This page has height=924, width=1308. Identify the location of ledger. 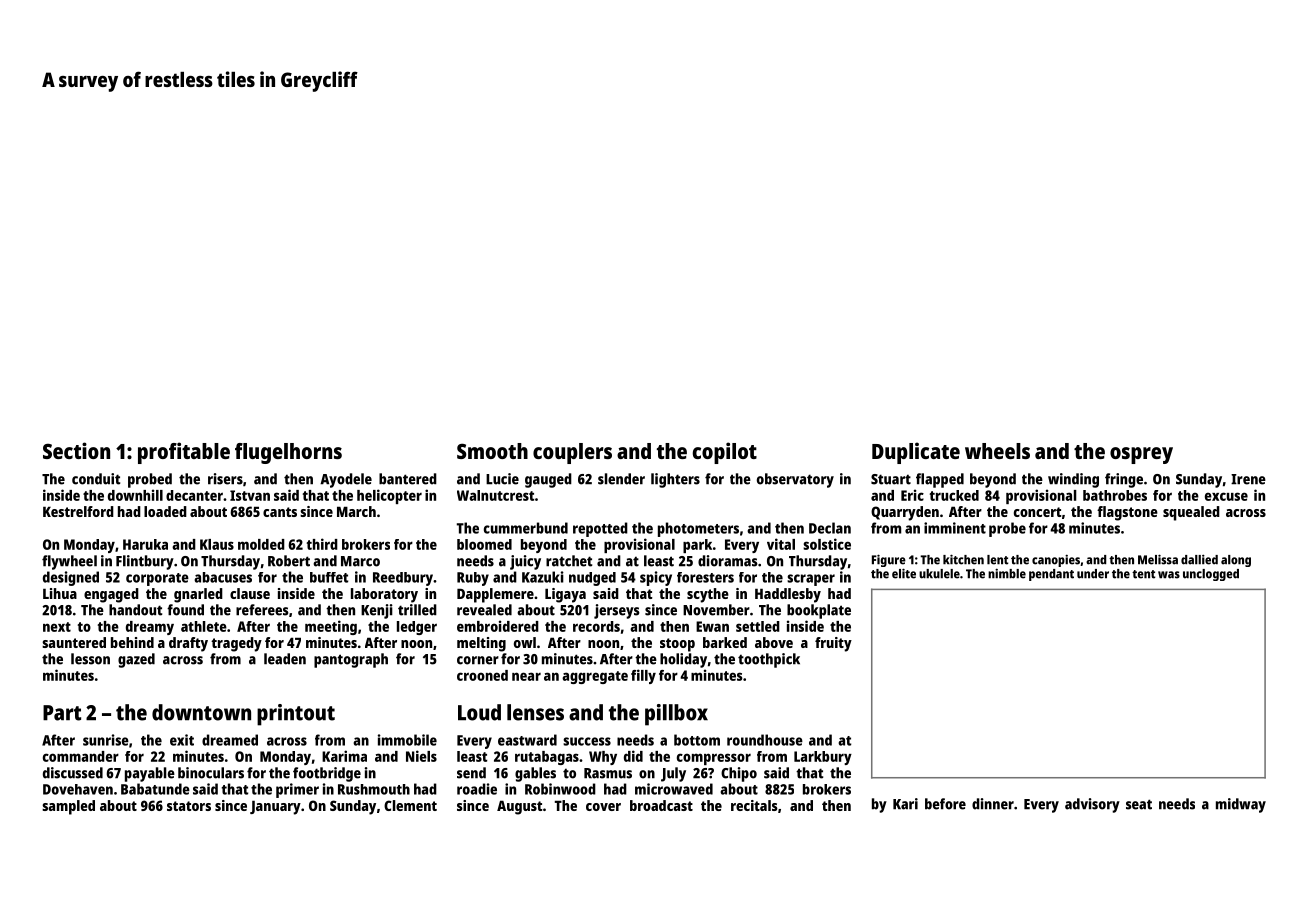
(417, 628).
